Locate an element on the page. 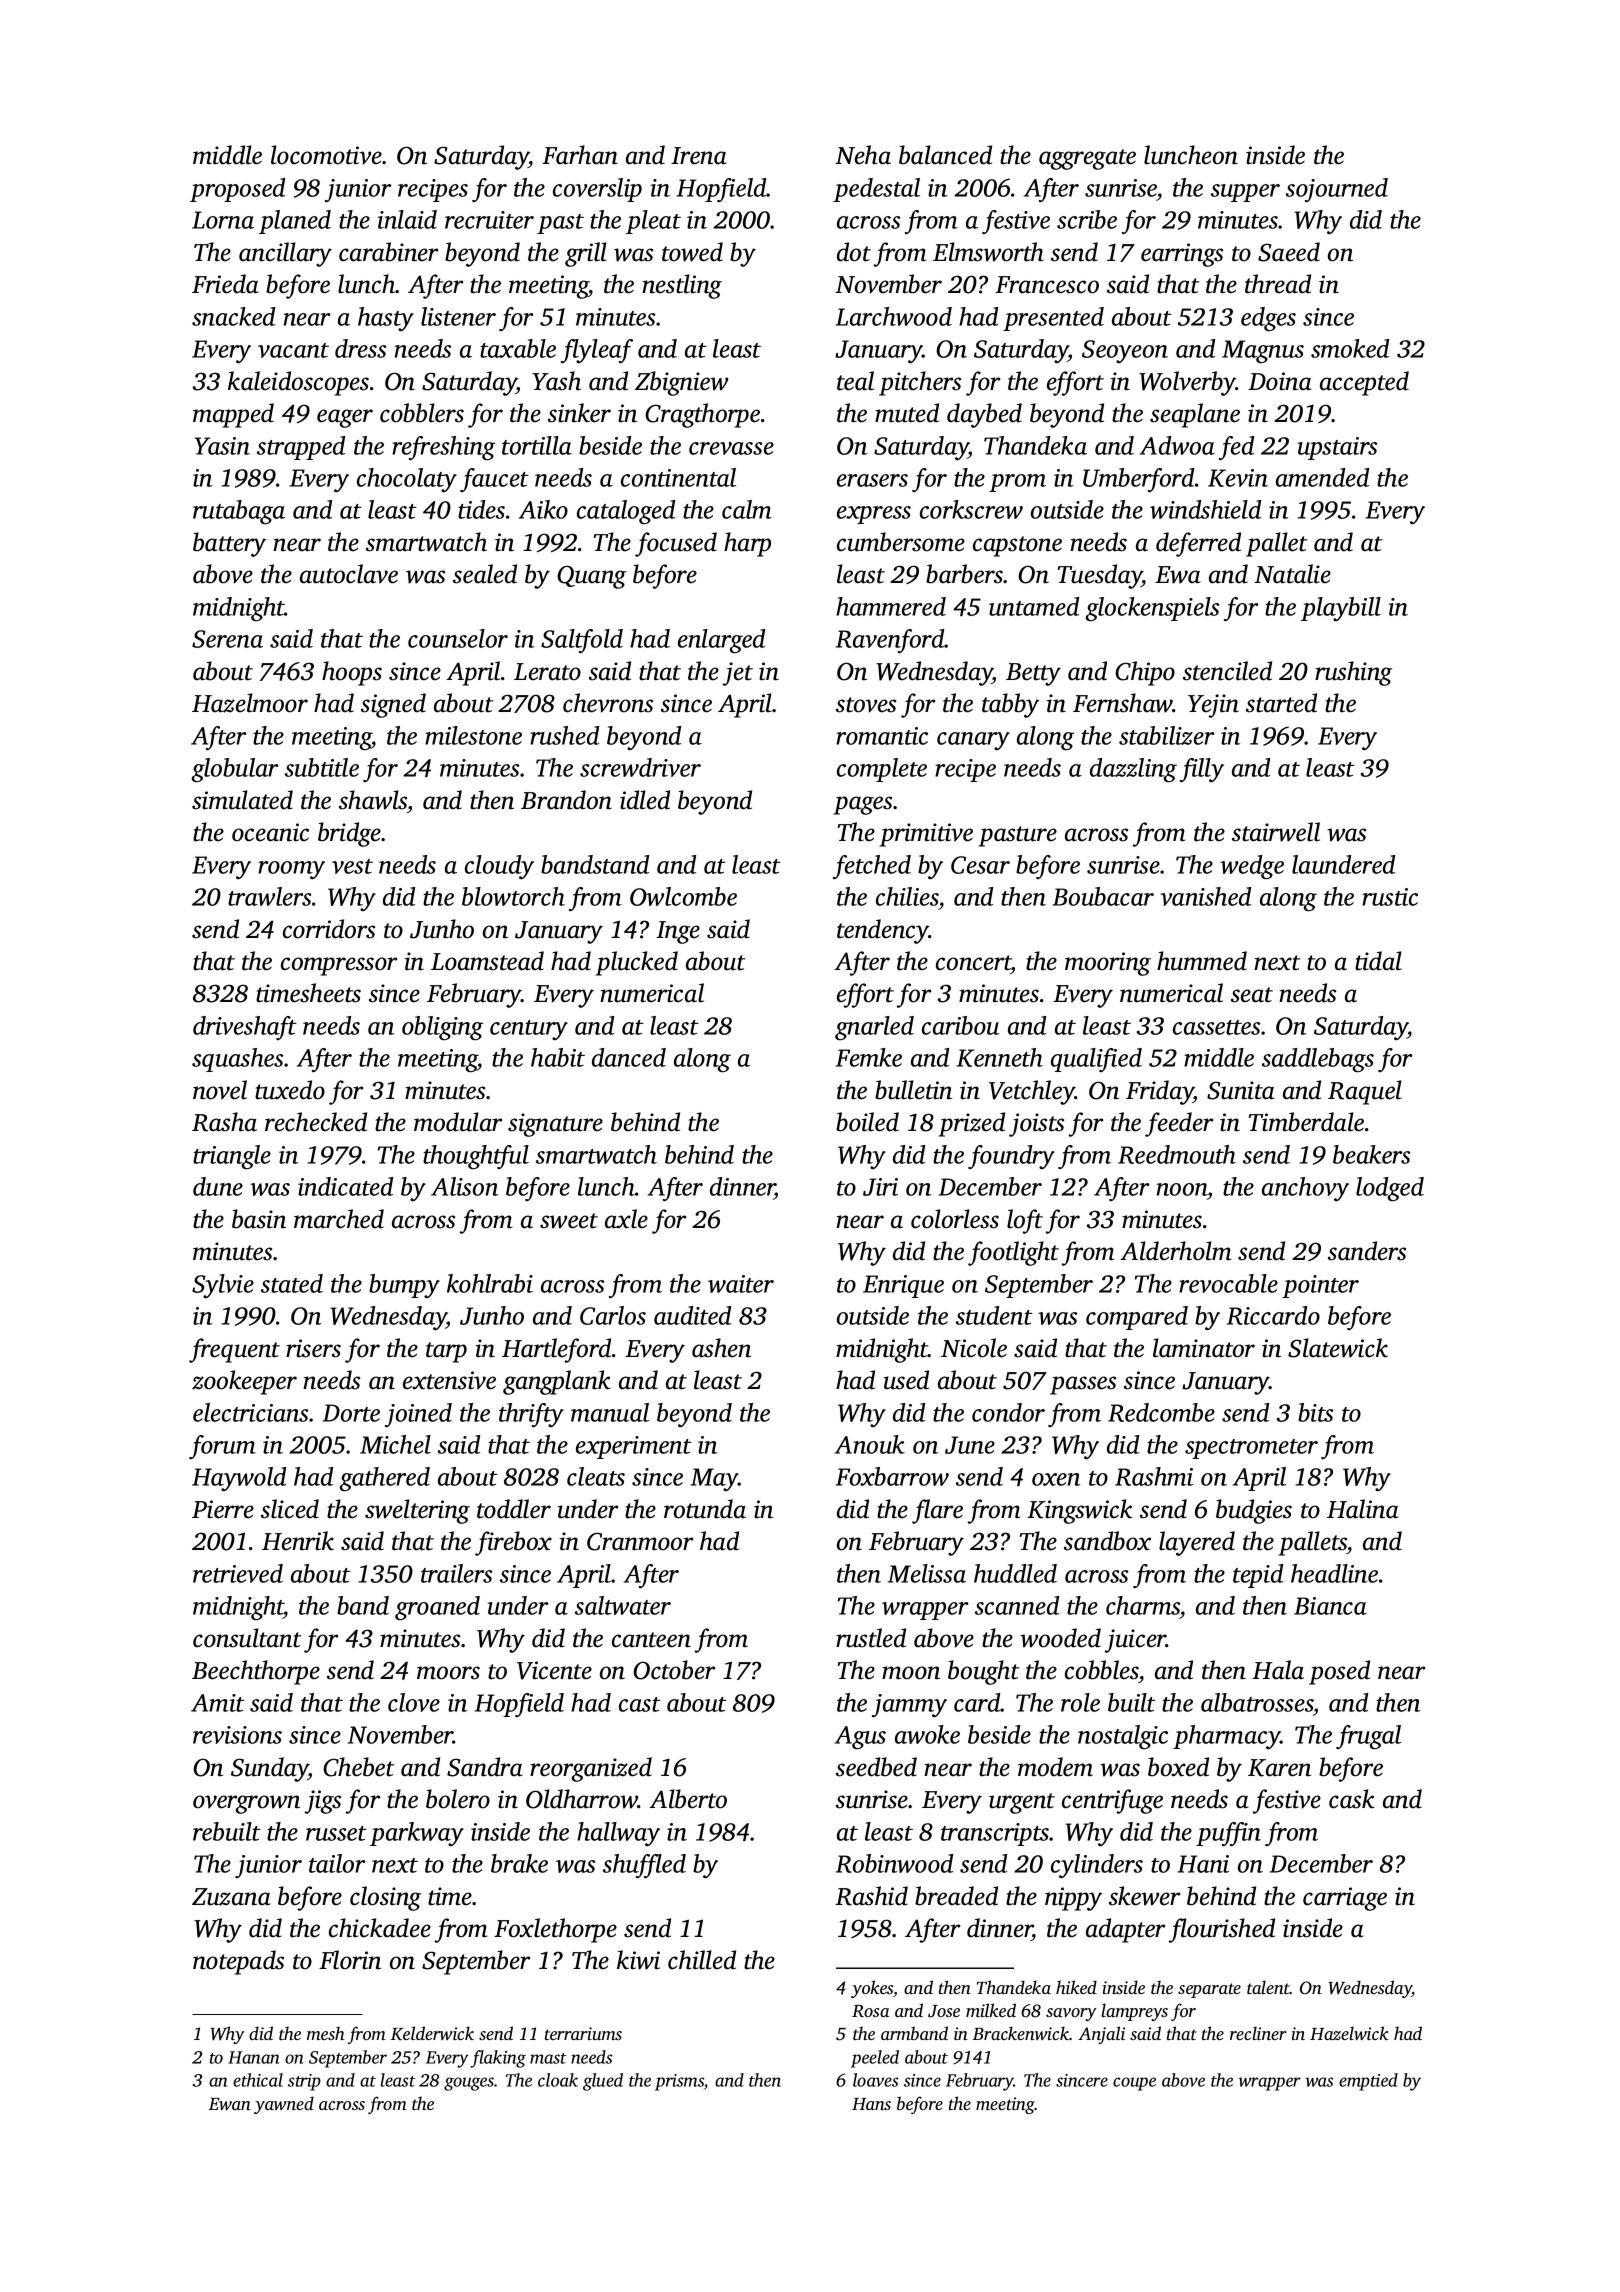 The height and width of the image is (2292, 1620). amended is located at coordinates (1322, 477).
